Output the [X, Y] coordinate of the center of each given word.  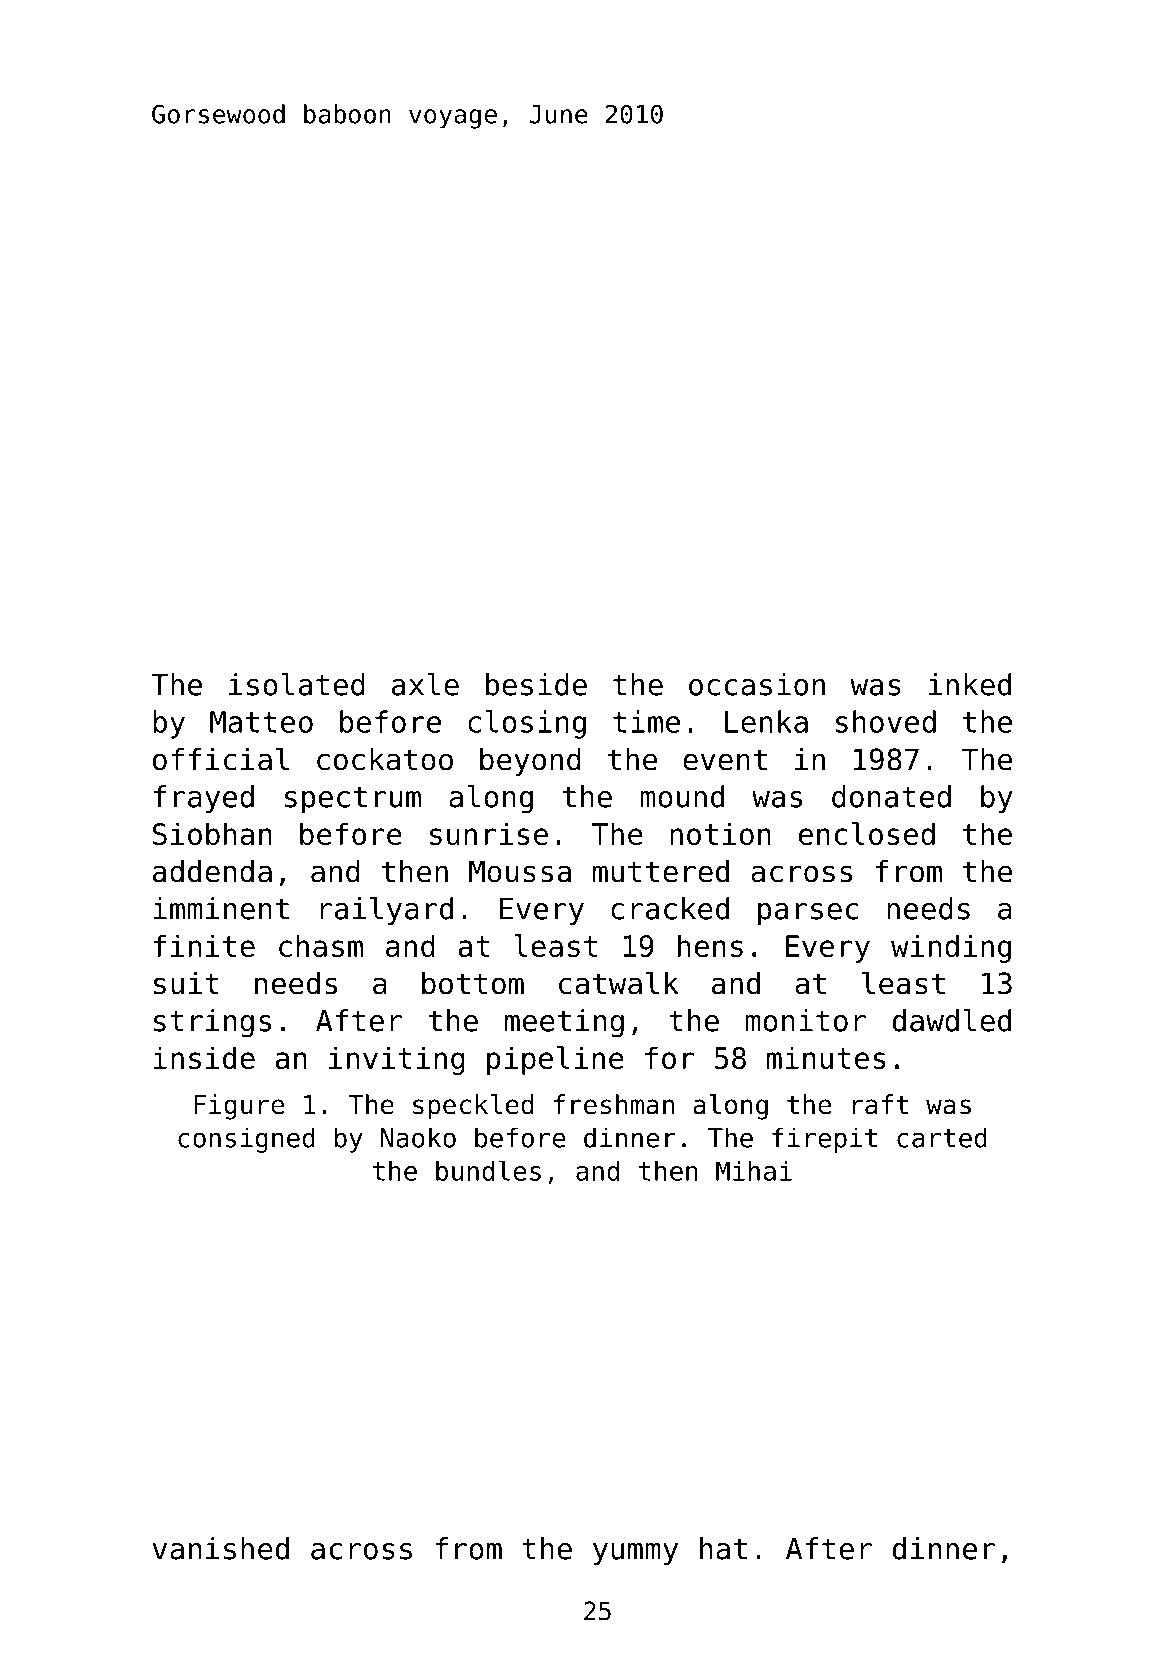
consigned [246, 1140]
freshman [613, 1104]
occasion [757, 684]
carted [942, 1137]
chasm [321, 945]
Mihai [754, 1171]
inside [204, 1057]
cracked [670, 908]
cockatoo [385, 759]
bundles [488, 1170]
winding [951, 948]
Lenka [766, 721]
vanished [220, 1548]
